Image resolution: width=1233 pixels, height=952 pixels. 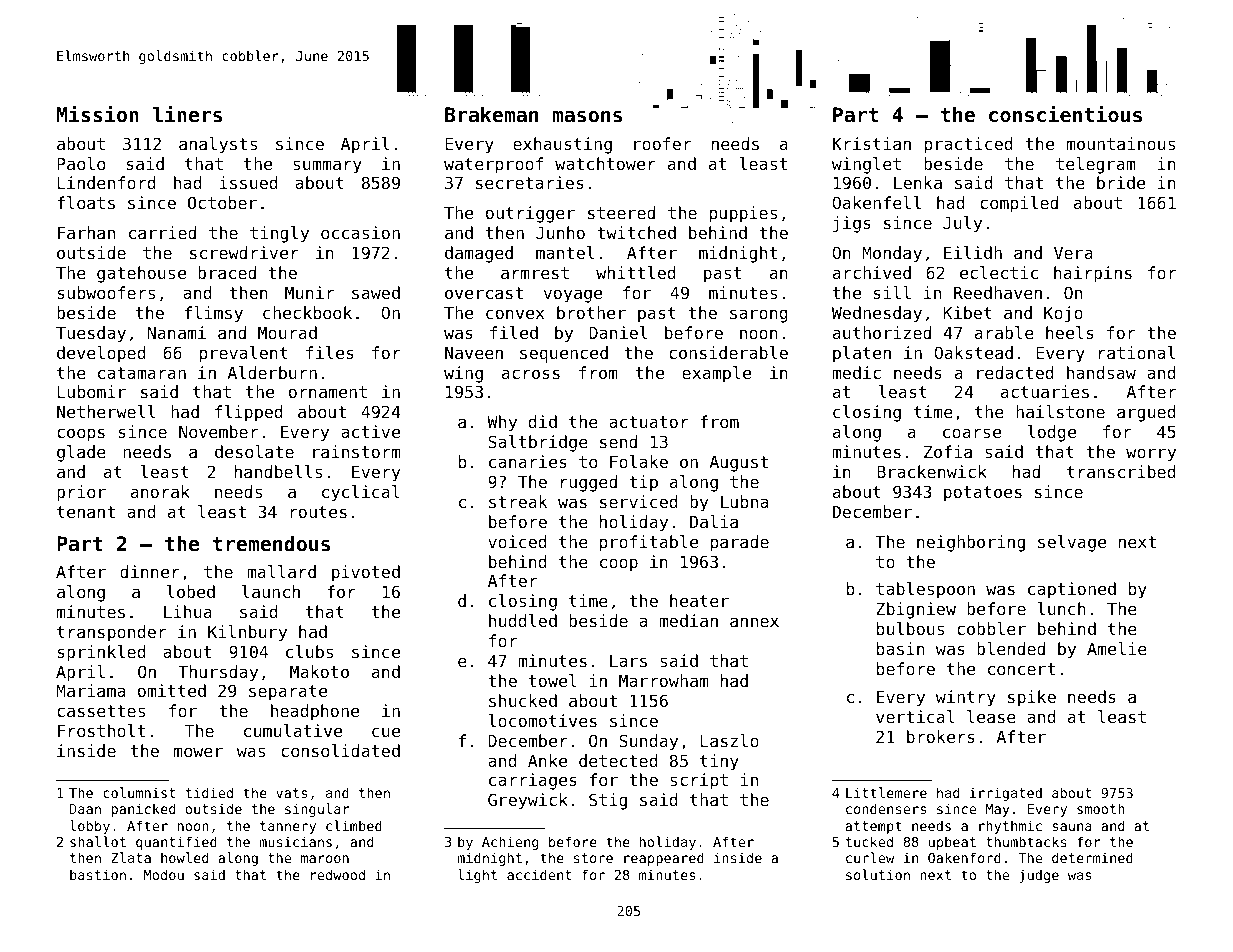 I want to click on streak, so click(x=518, y=501).
